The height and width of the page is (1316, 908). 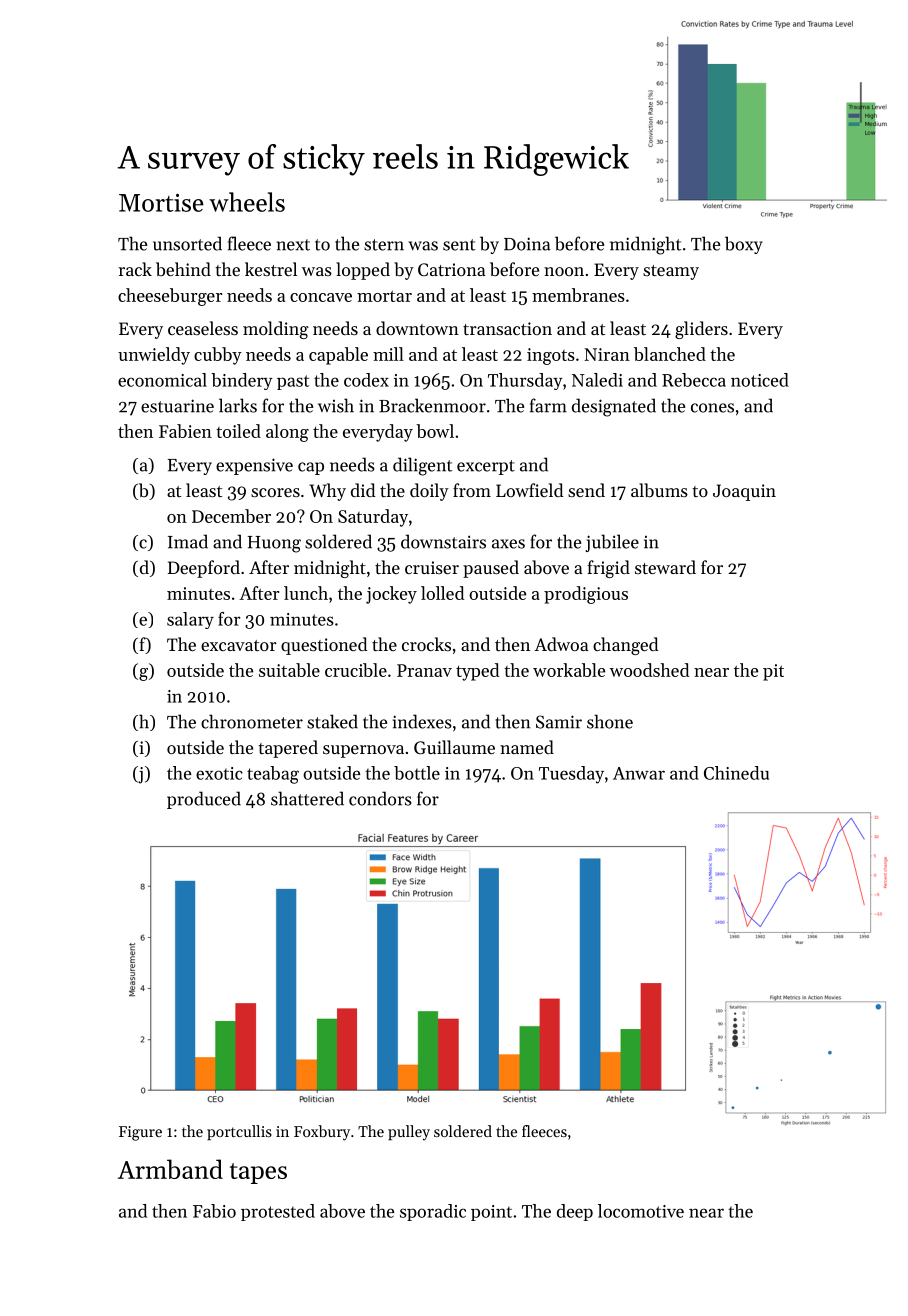 What do you see at coordinates (239, 1132) in the page?
I see `portcullis` at bounding box center [239, 1132].
